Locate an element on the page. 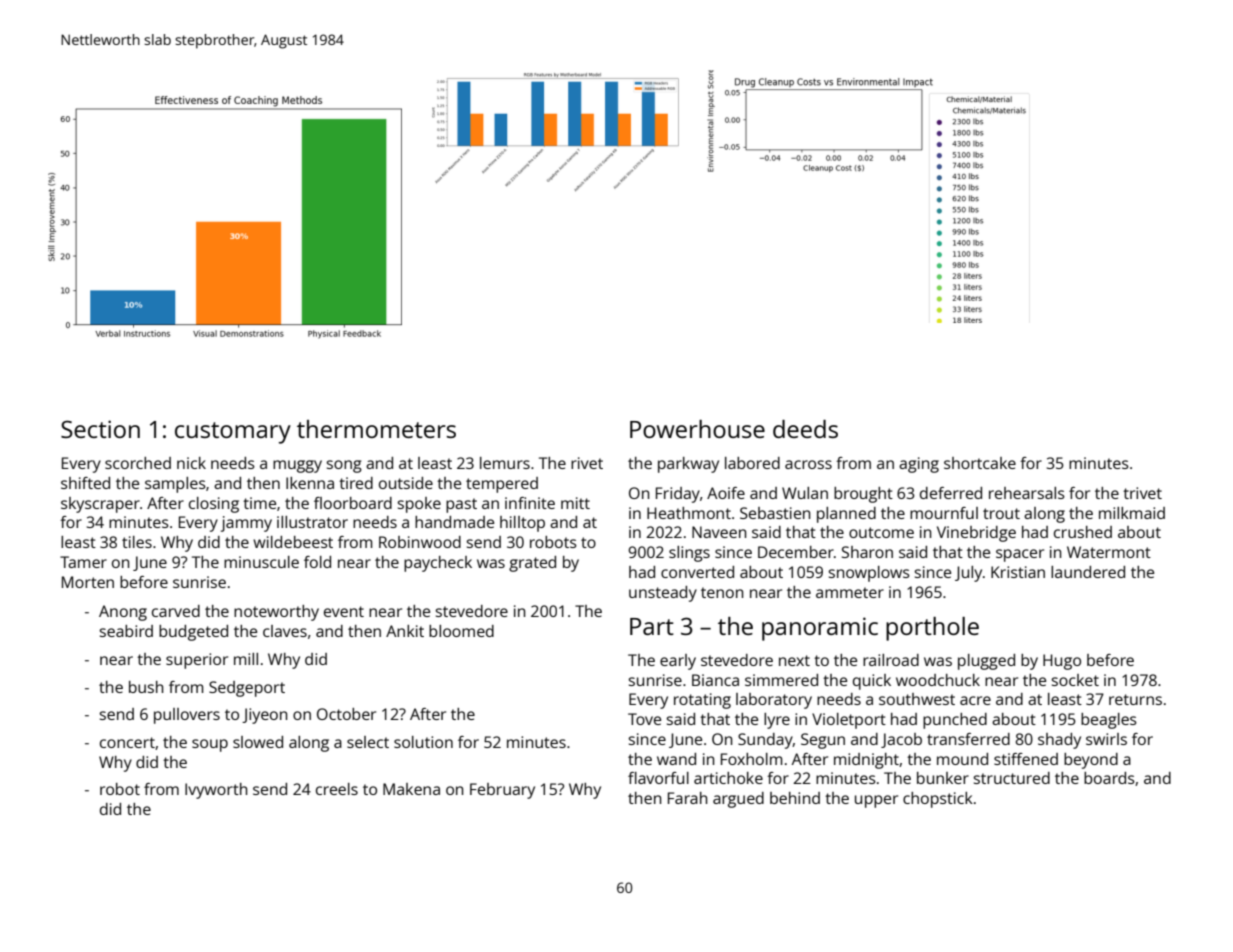 The height and width of the image is (952, 1233). lemurs is located at coordinates (505, 463).
